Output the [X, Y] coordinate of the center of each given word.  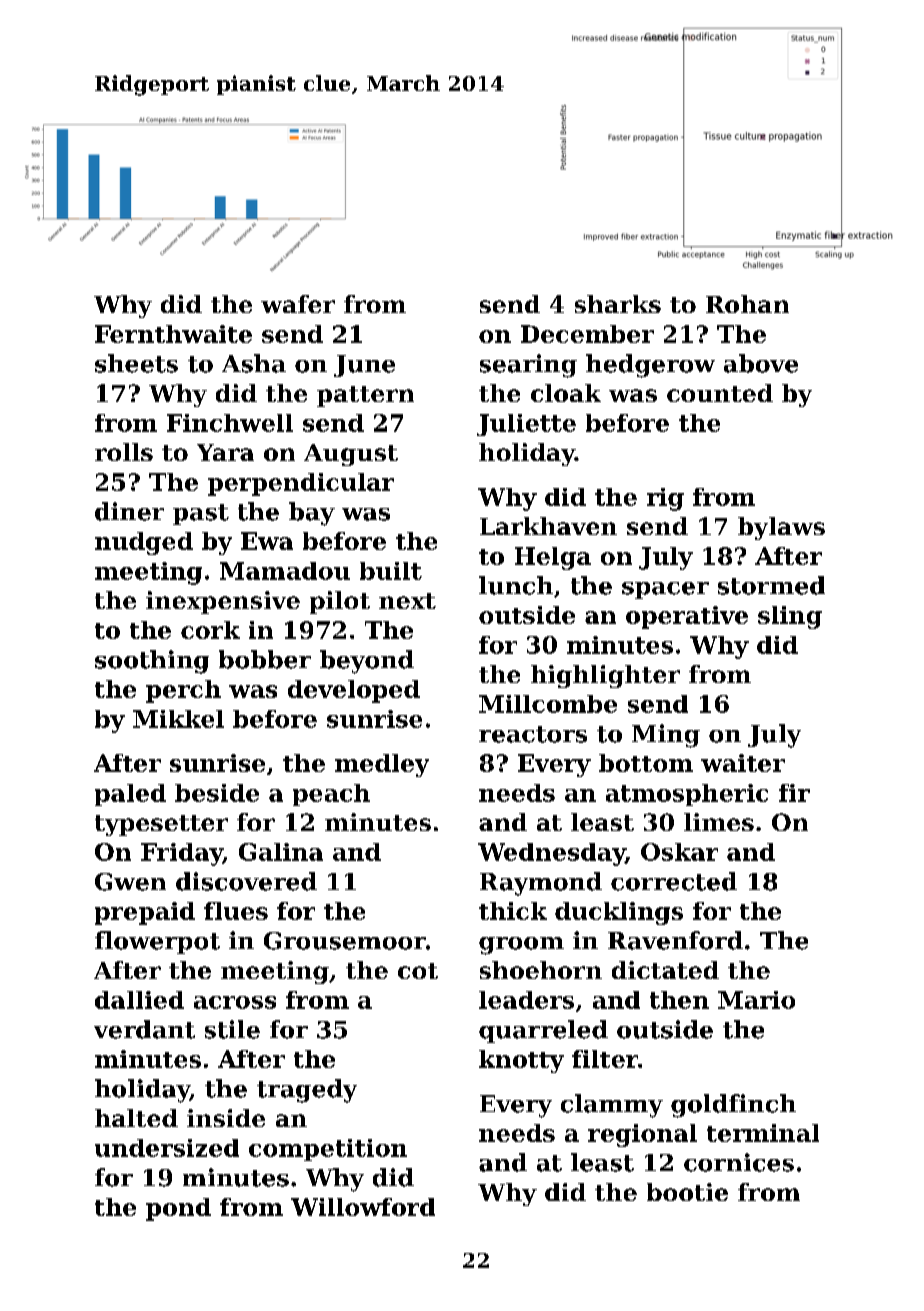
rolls [124, 452]
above [761, 363]
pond [178, 1209]
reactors [533, 734]
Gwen [130, 882]
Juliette [526, 425]
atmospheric [687, 795]
